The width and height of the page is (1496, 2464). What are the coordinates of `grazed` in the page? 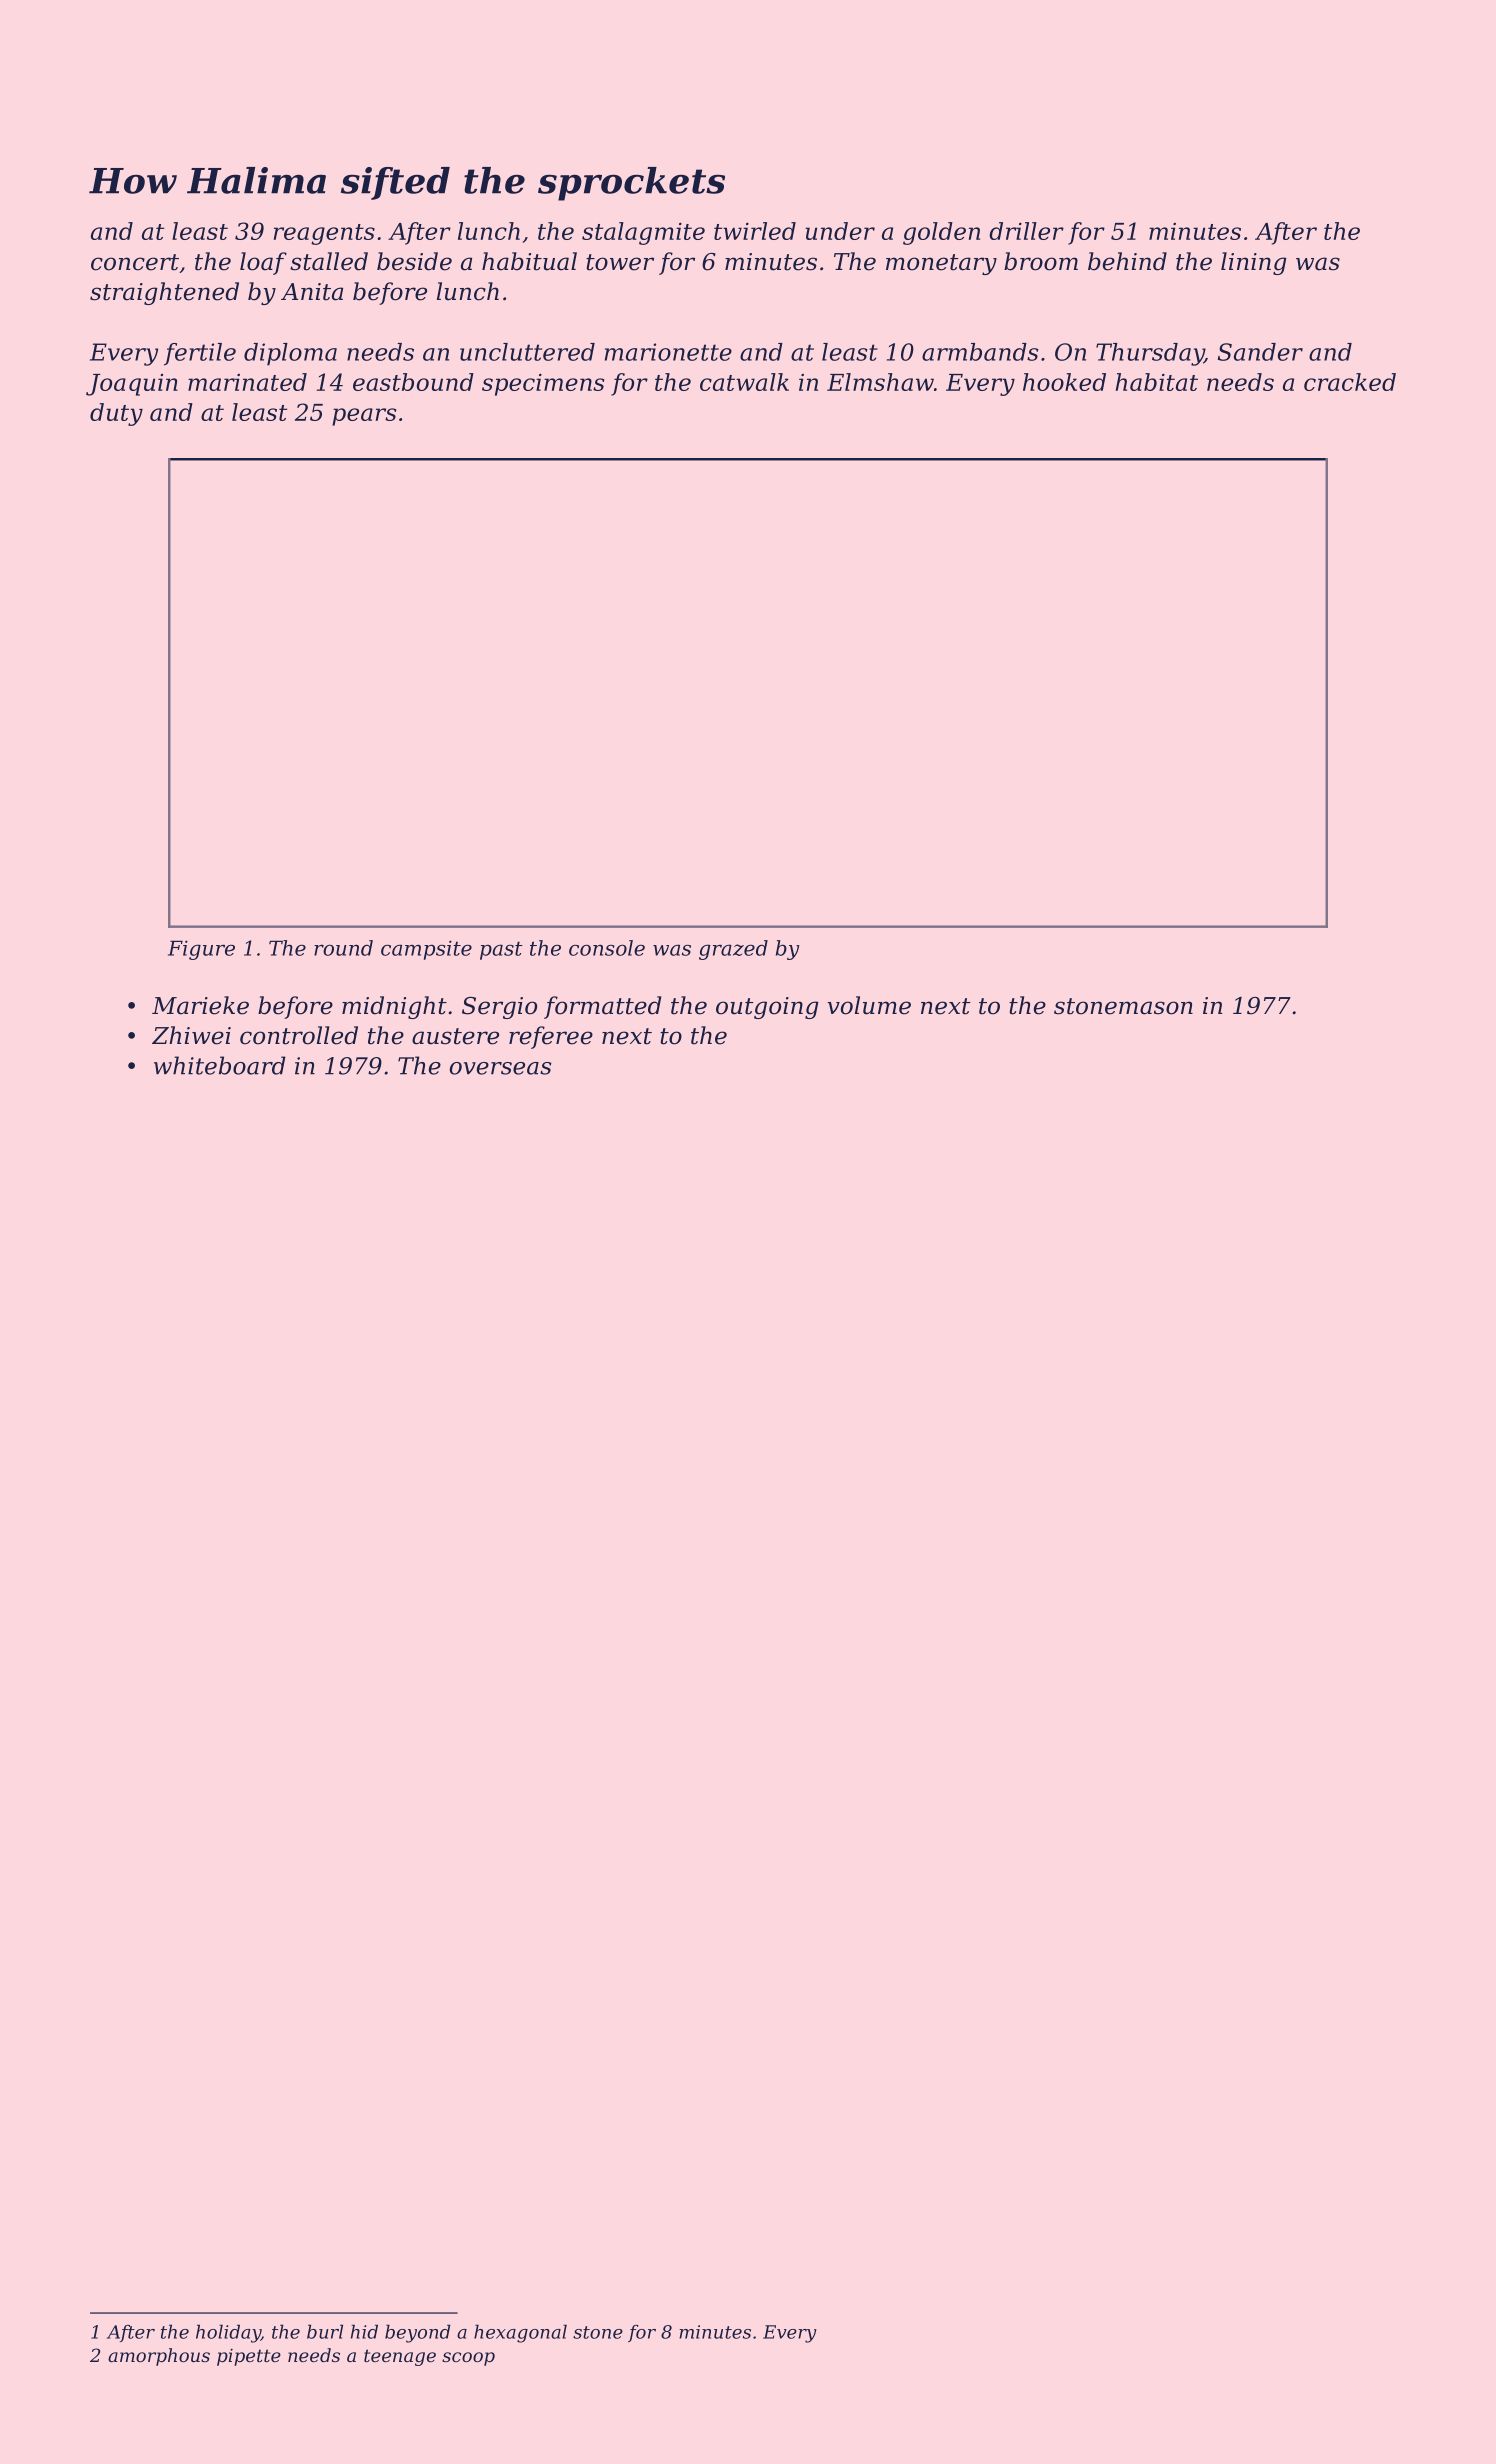 It's located at (733, 950).
